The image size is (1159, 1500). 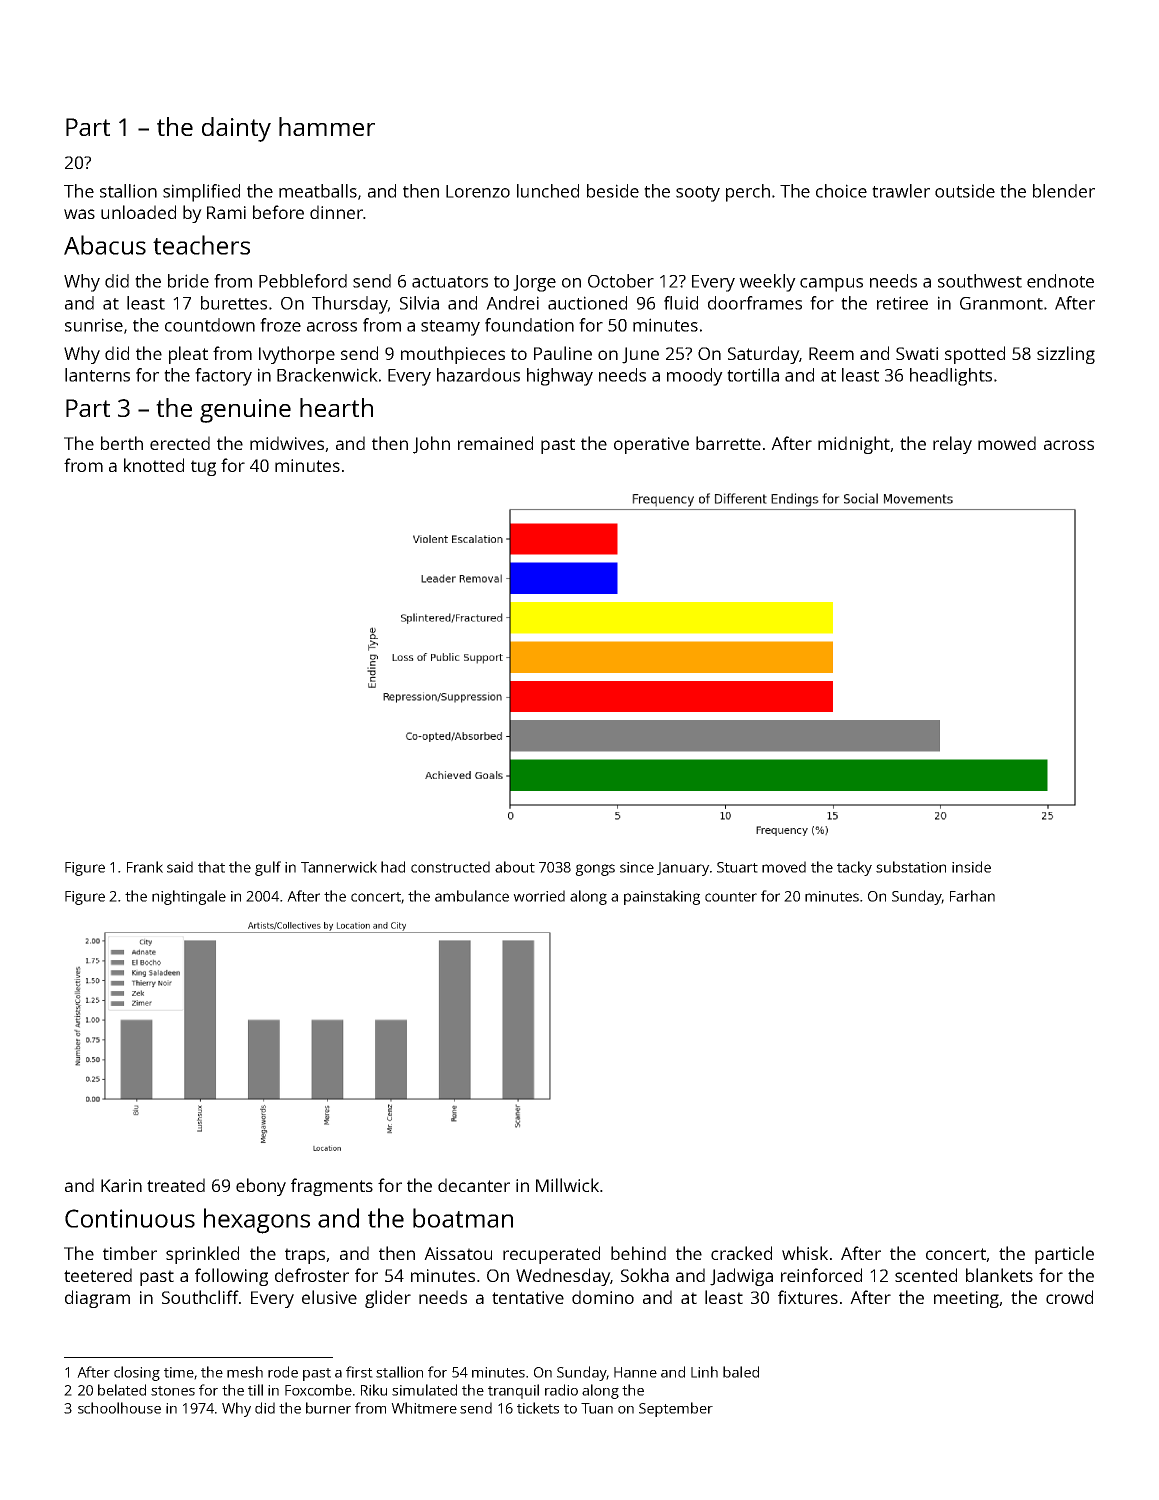 What do you see at coordinates (145, 867) in the screenshot?
I see `Frank` at bounding box center [145, 867].
